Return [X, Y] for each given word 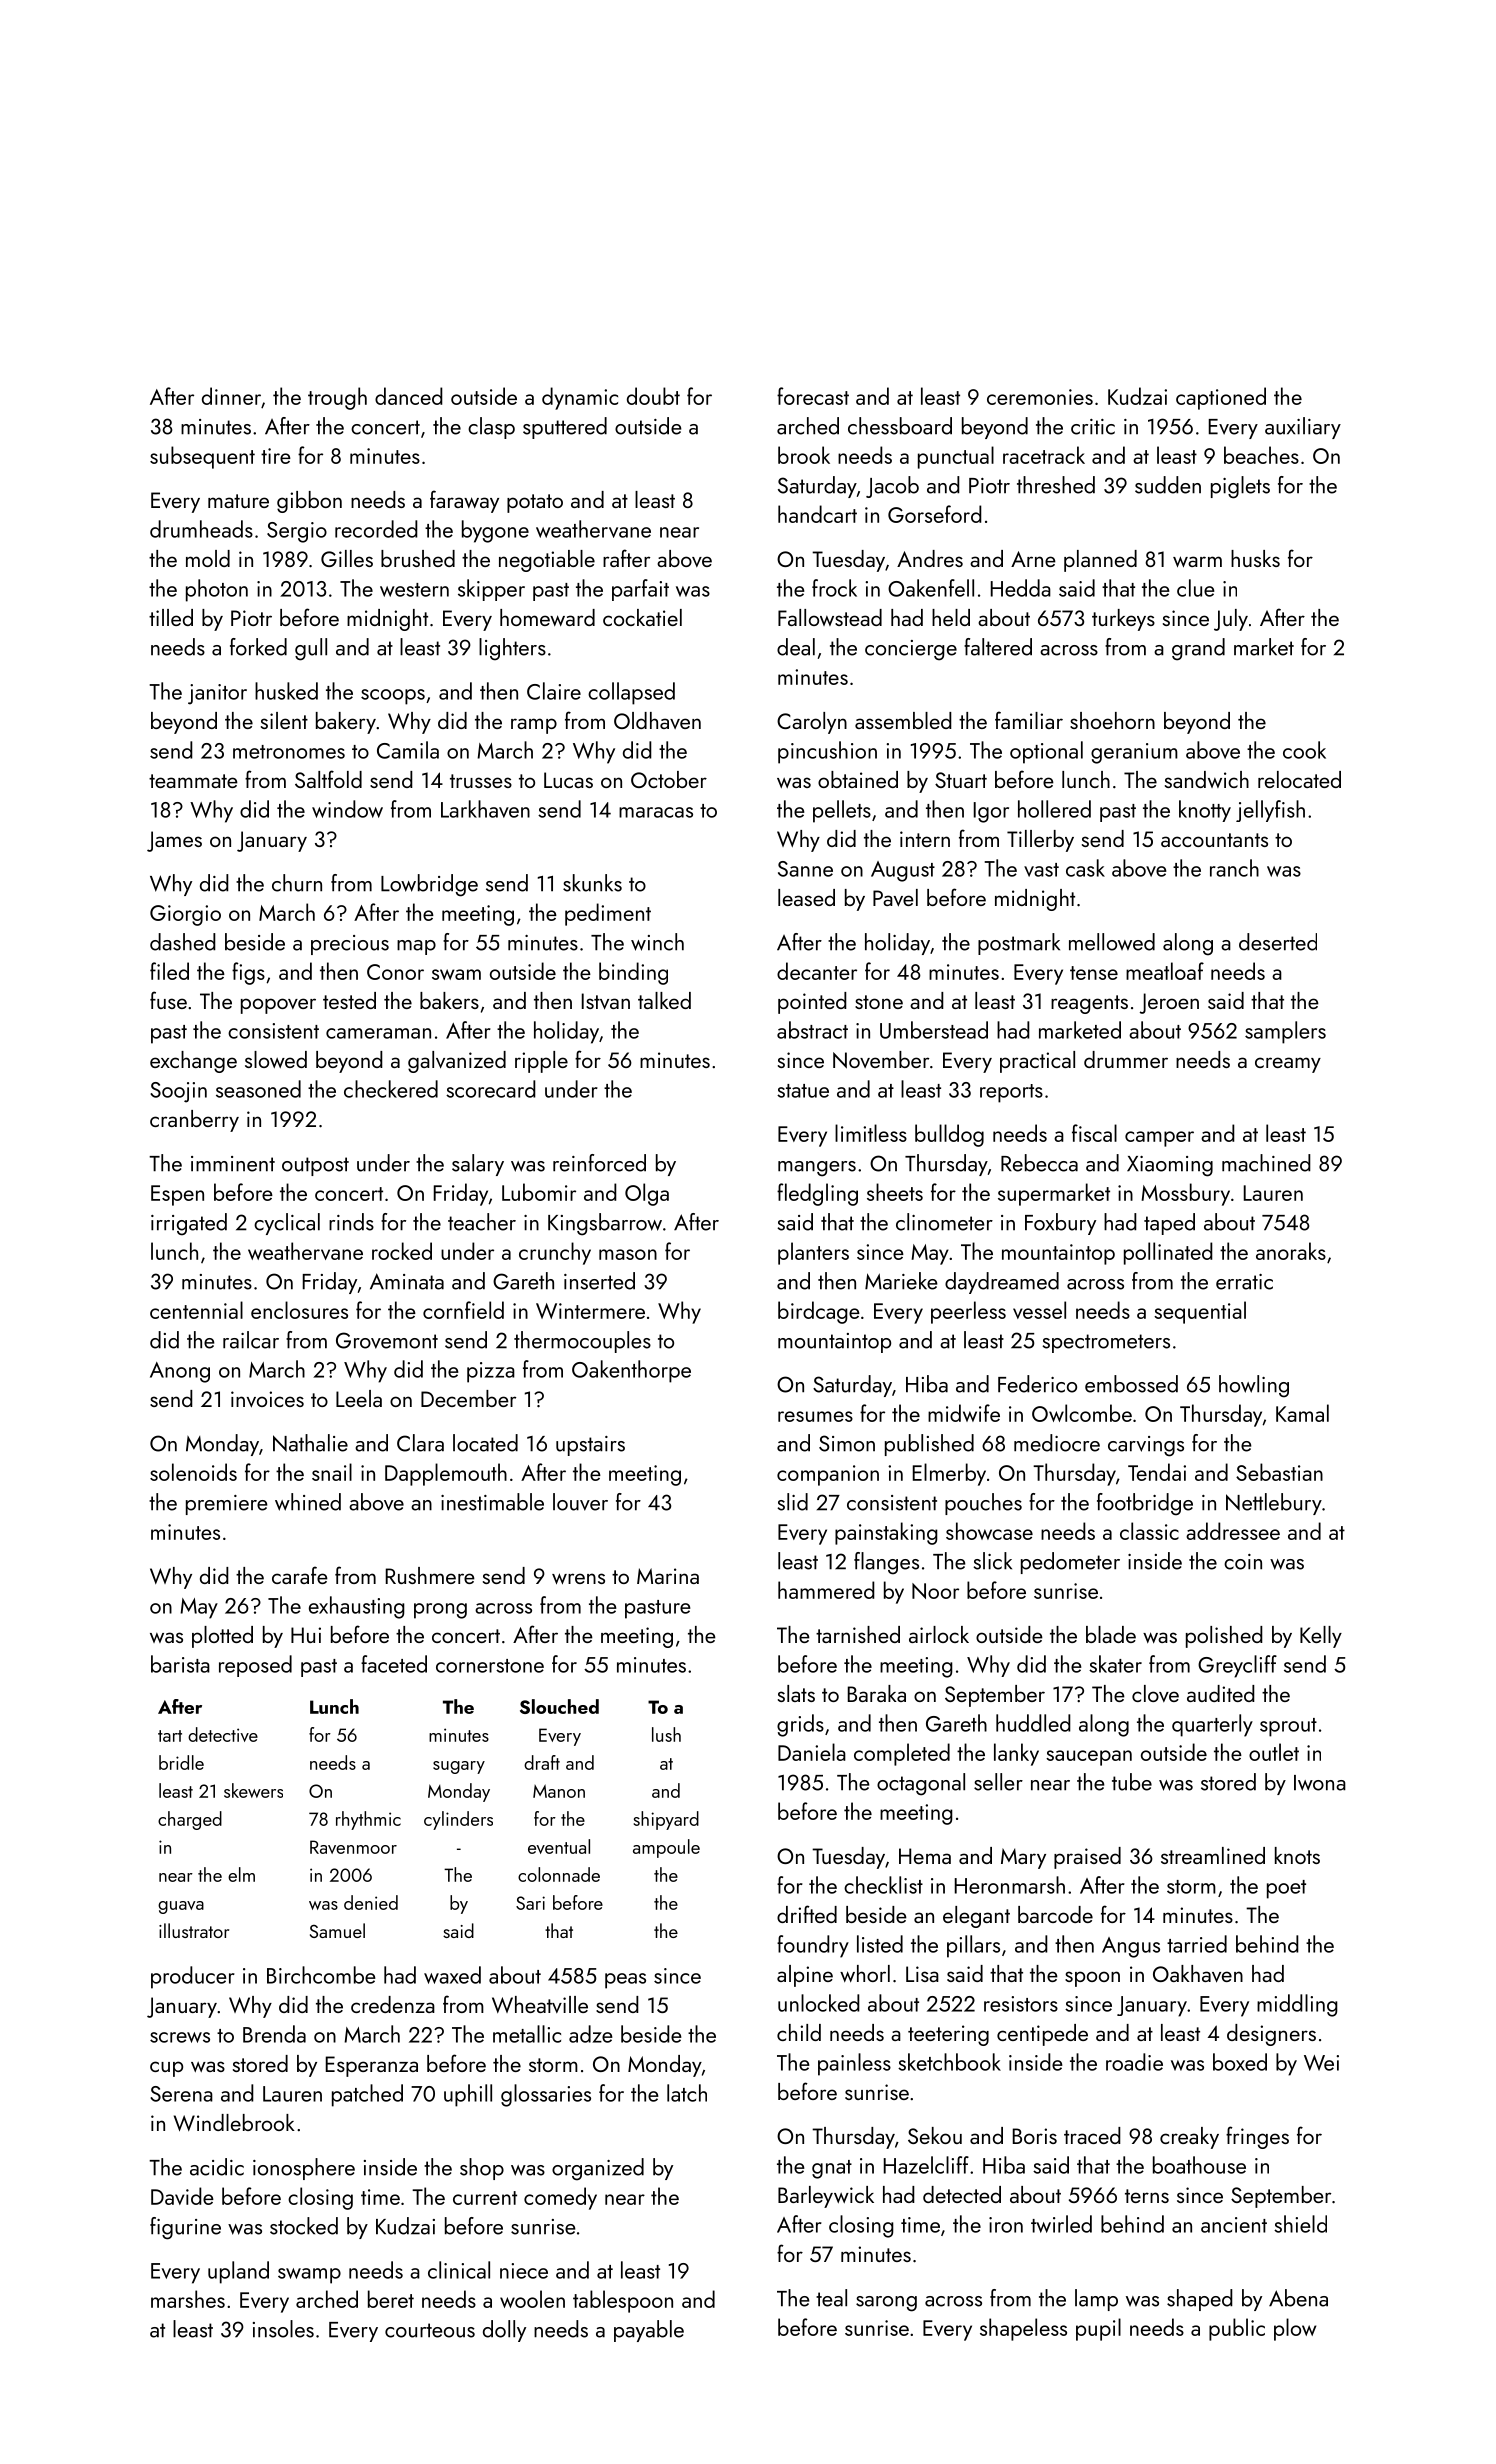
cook [1304, 750]
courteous [430, 2330]
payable [649, 2331]
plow [1295, 2329]
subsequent [202, 457]
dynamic [580, 398]
